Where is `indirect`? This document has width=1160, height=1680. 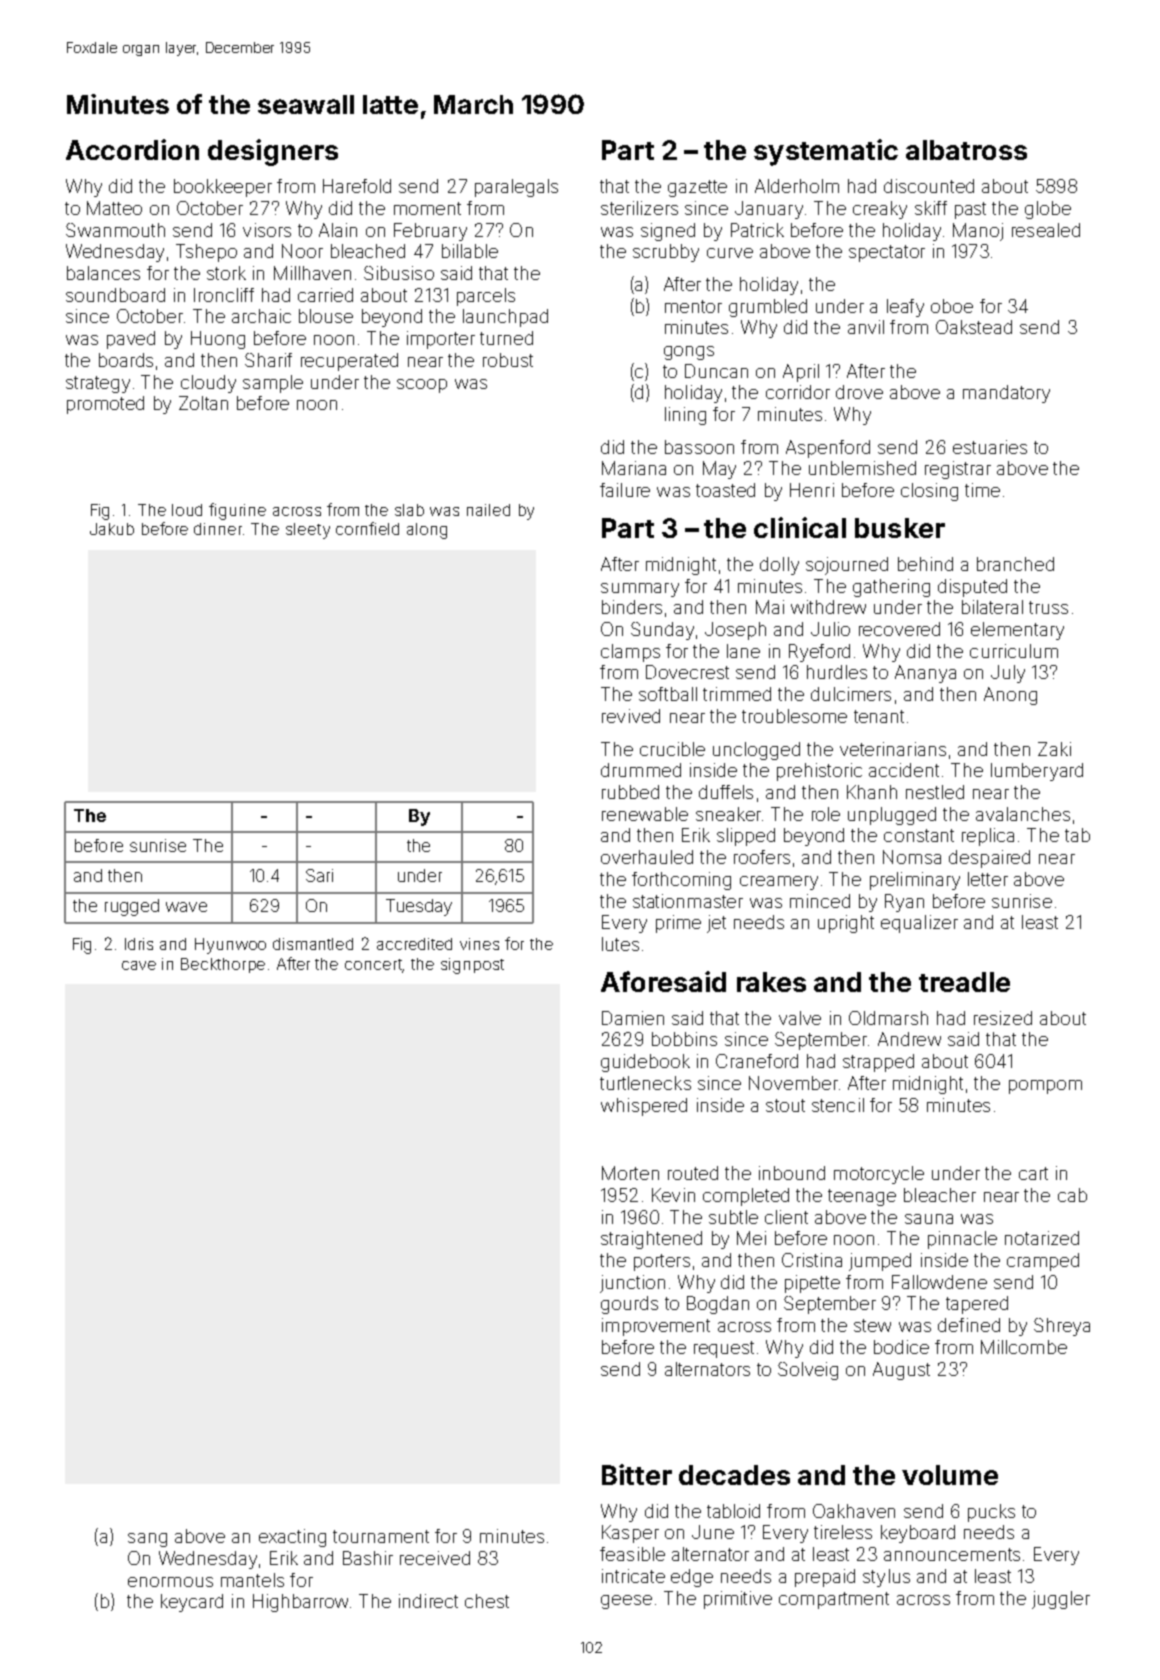
indirect is located at coordinates (428, 1601).
